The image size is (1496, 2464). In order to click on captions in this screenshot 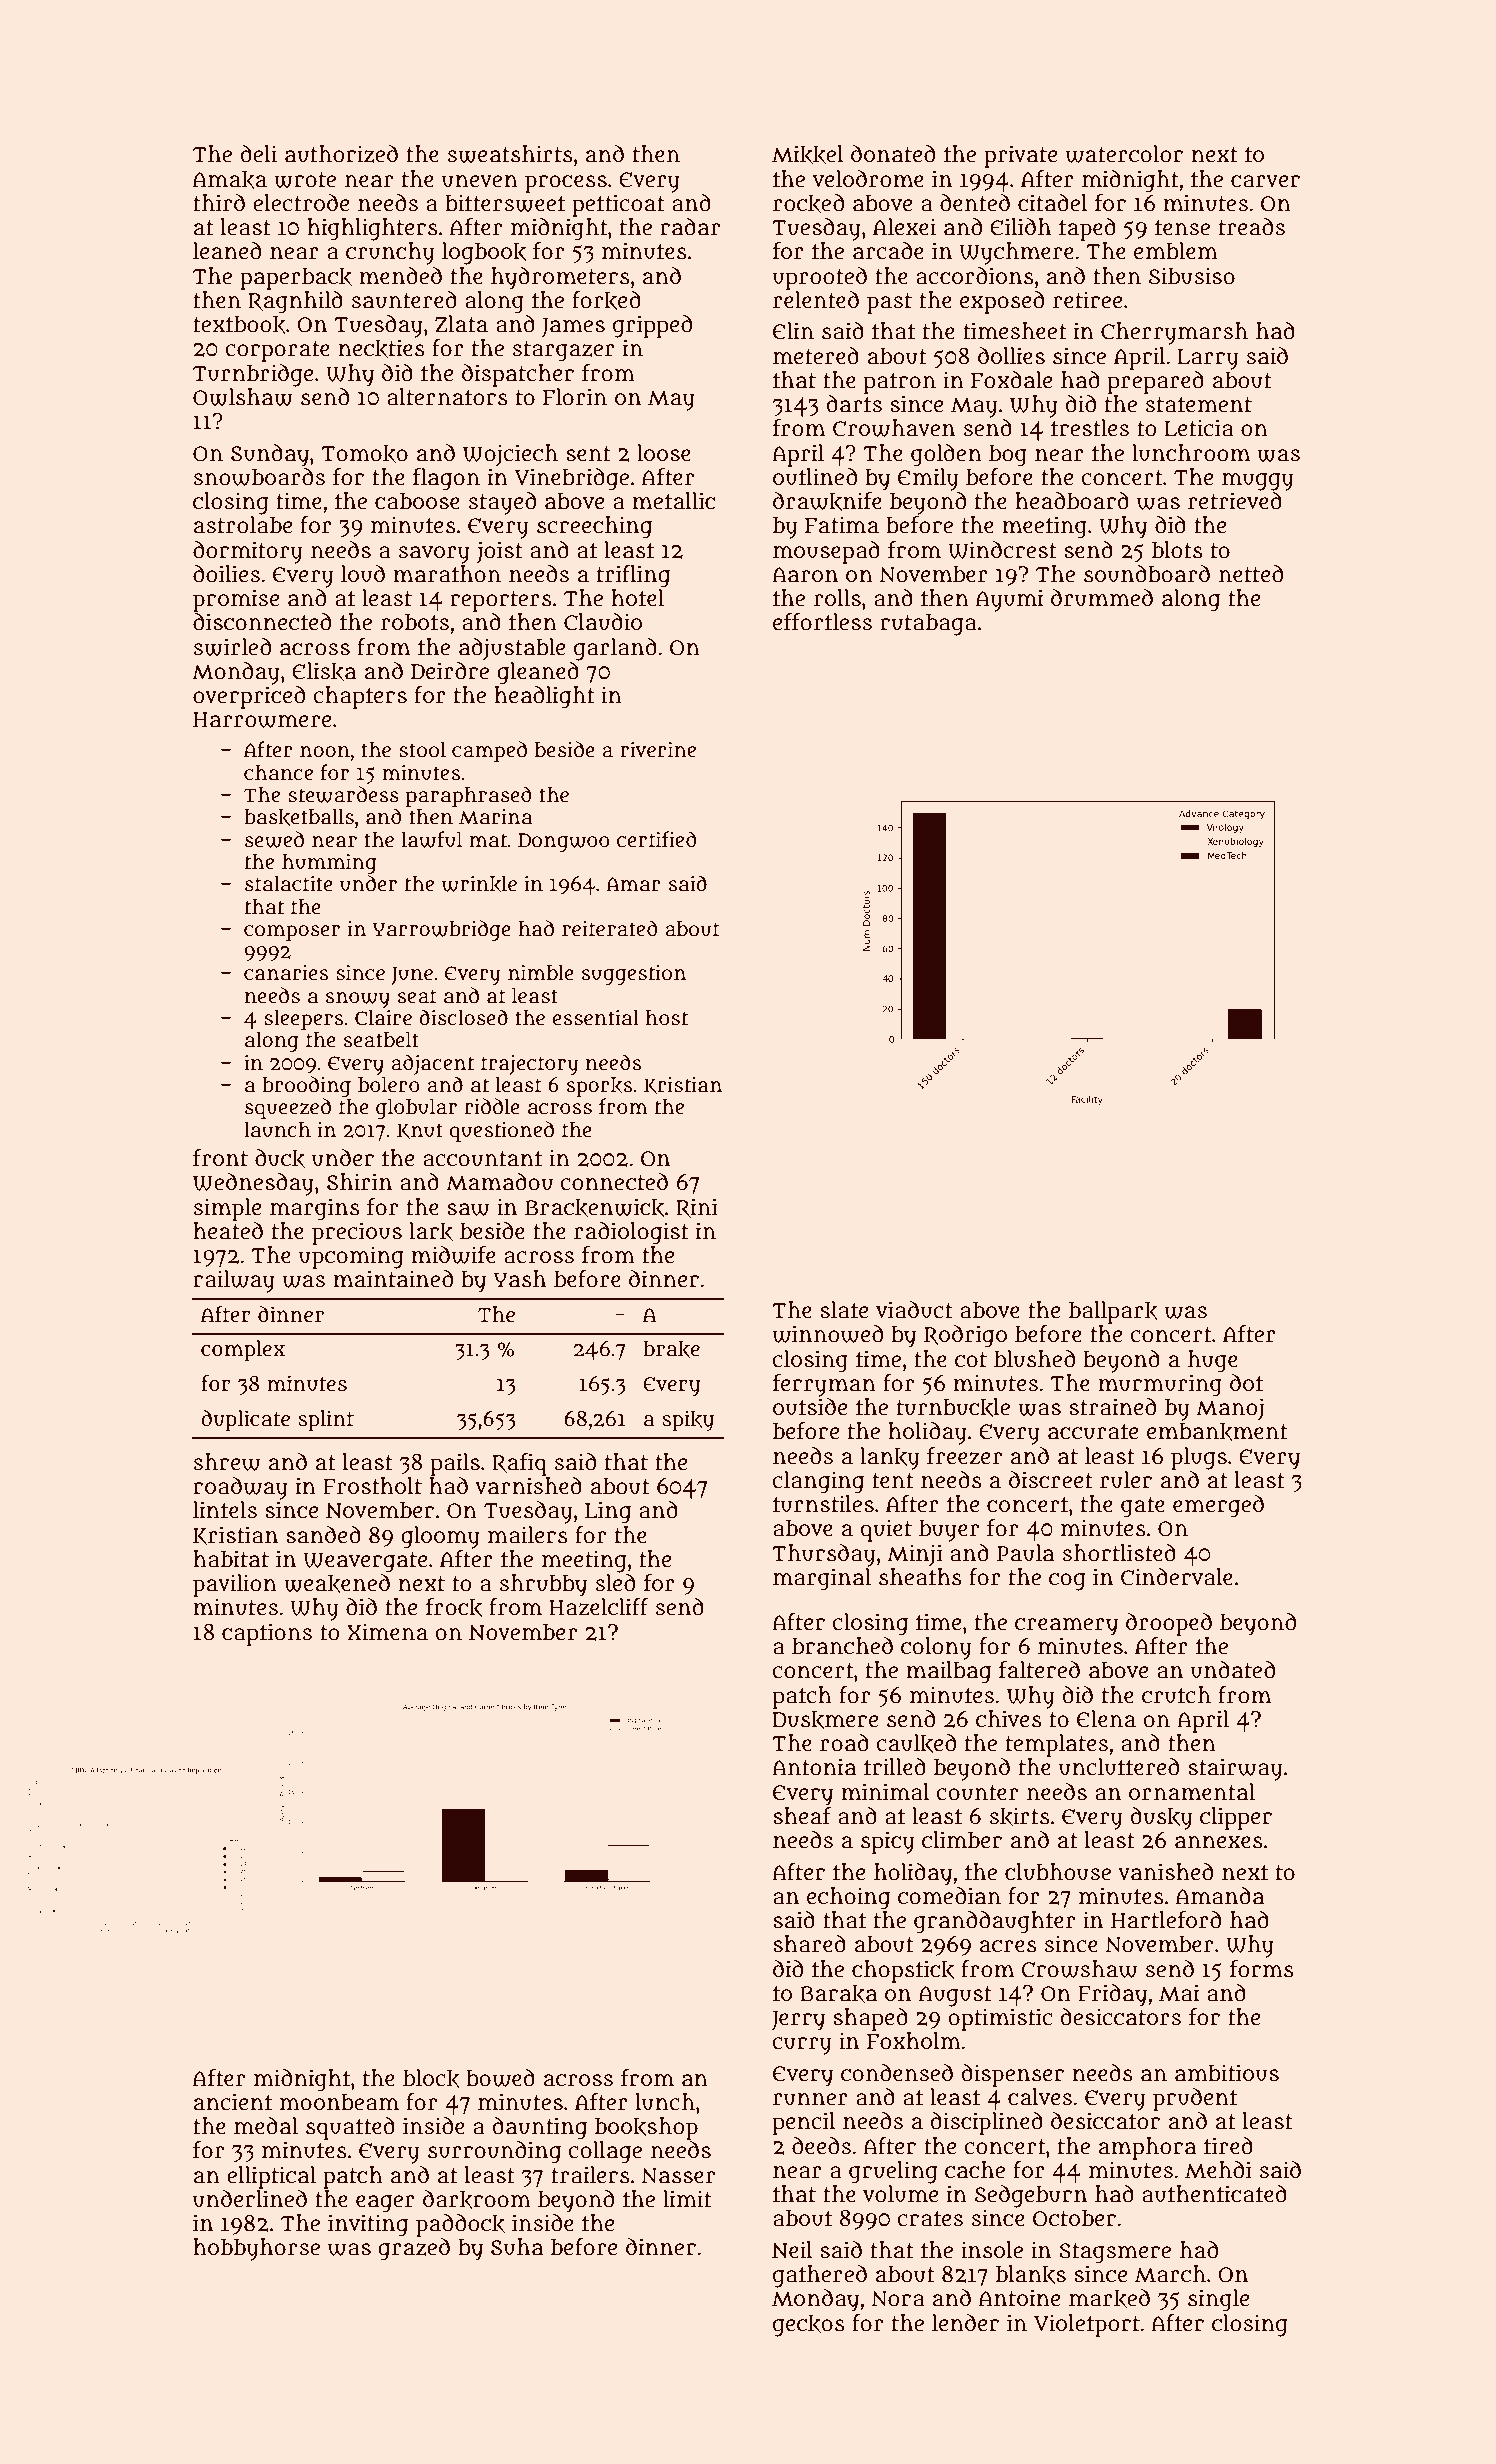, I will do `click(267, 1634)`.
